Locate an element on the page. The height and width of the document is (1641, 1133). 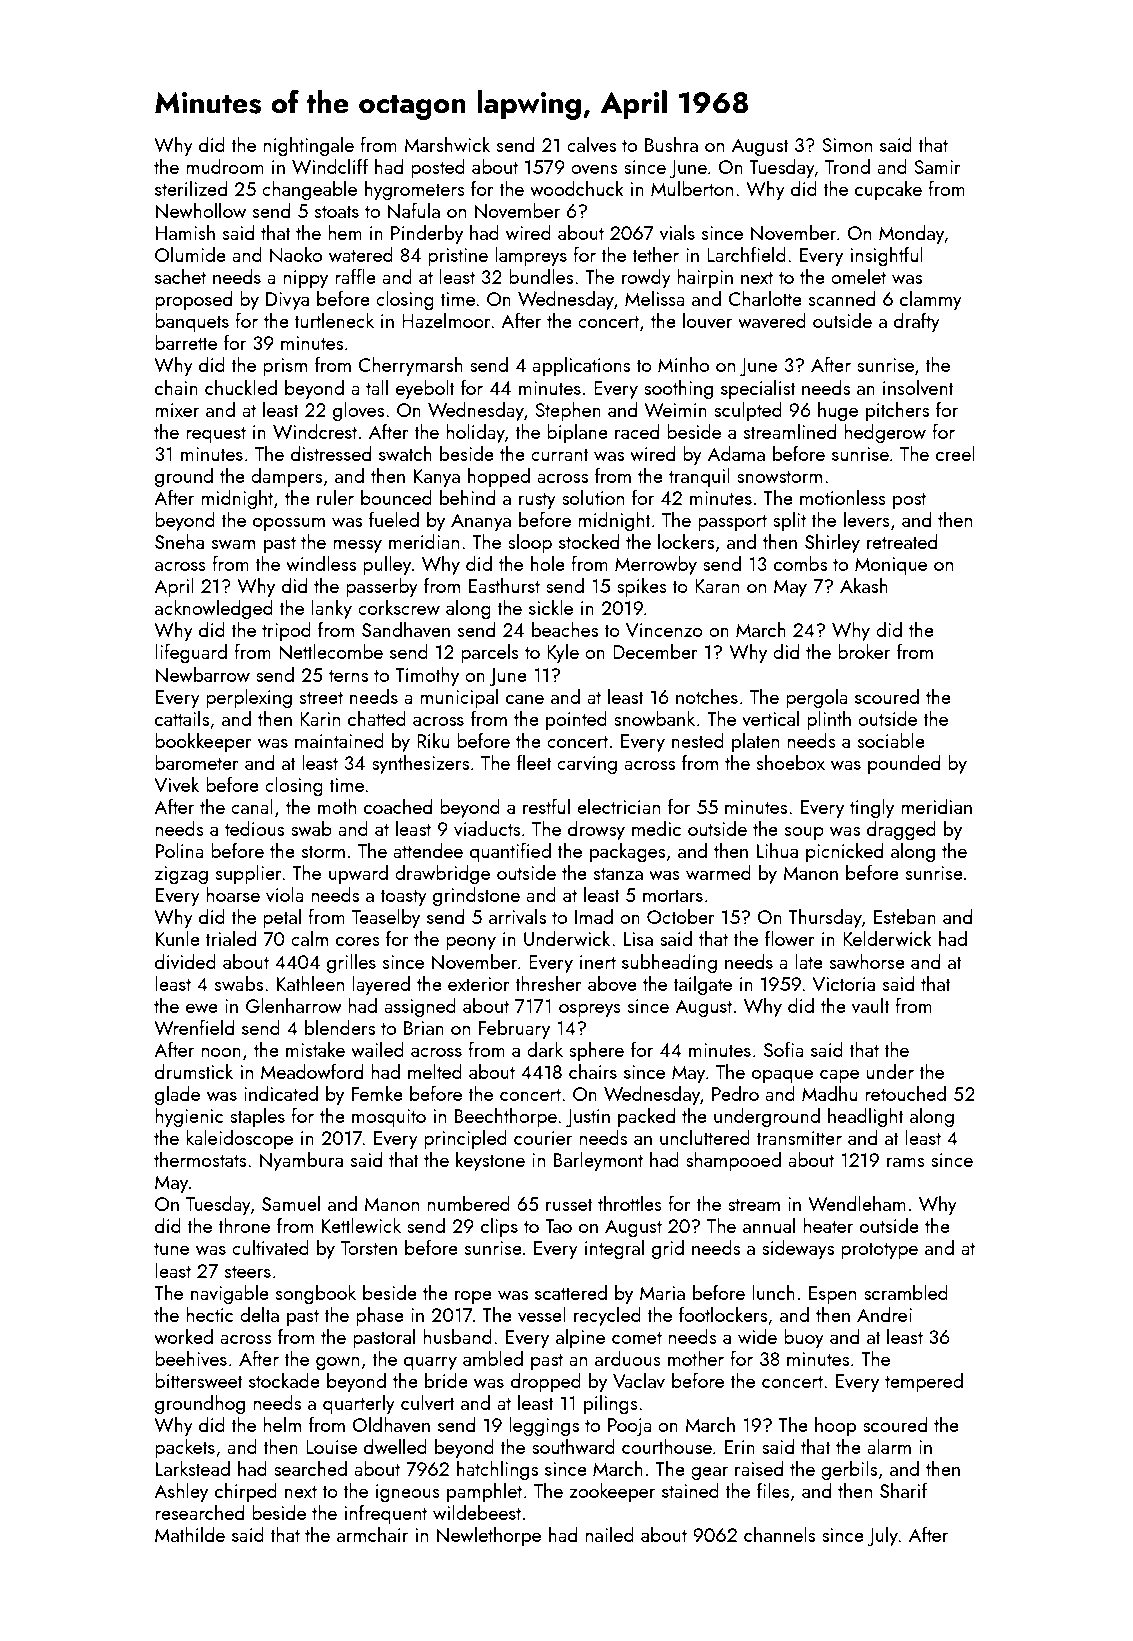
clammy is located at coordinates (931, 301).
